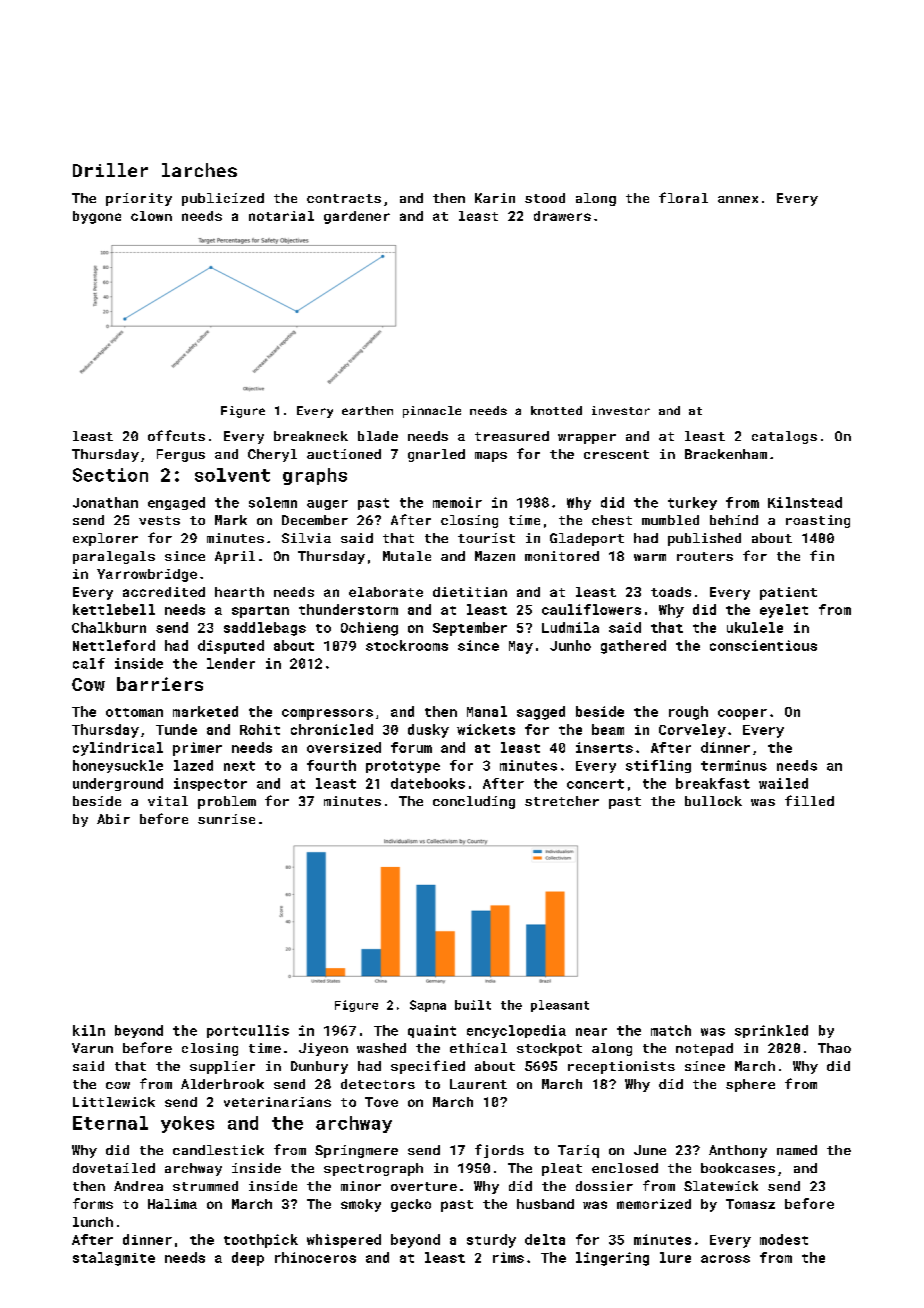  What do you see at coordinates (545, 198) in the screenshot?
I see `stood` at bounding box center [545, 198].
